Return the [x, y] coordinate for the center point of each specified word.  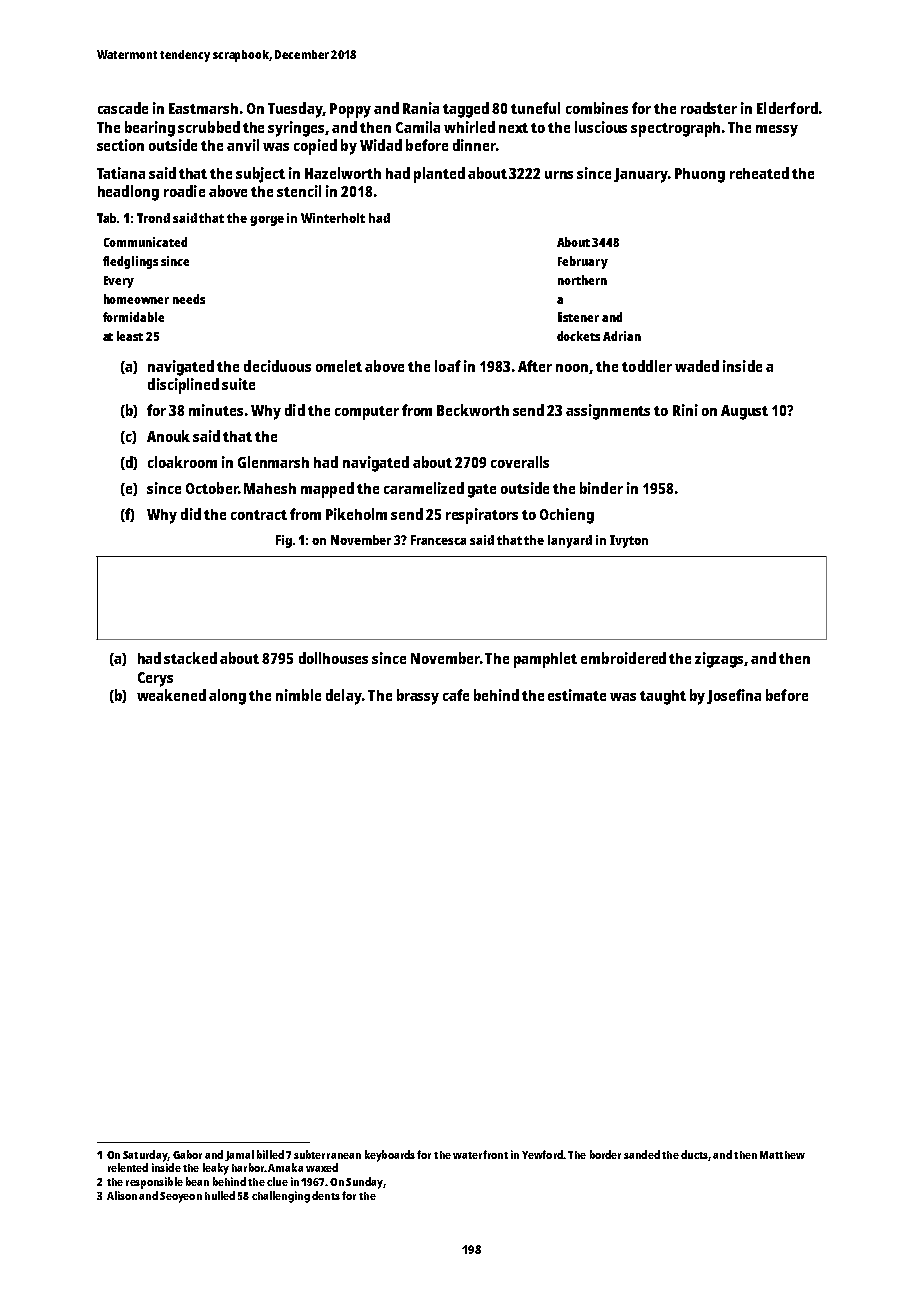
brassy [418, 697]
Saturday [145, 1156]
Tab [106, 218]
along [227, 697]
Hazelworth [343, 173]
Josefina [734, 696]
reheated [759, 173]
